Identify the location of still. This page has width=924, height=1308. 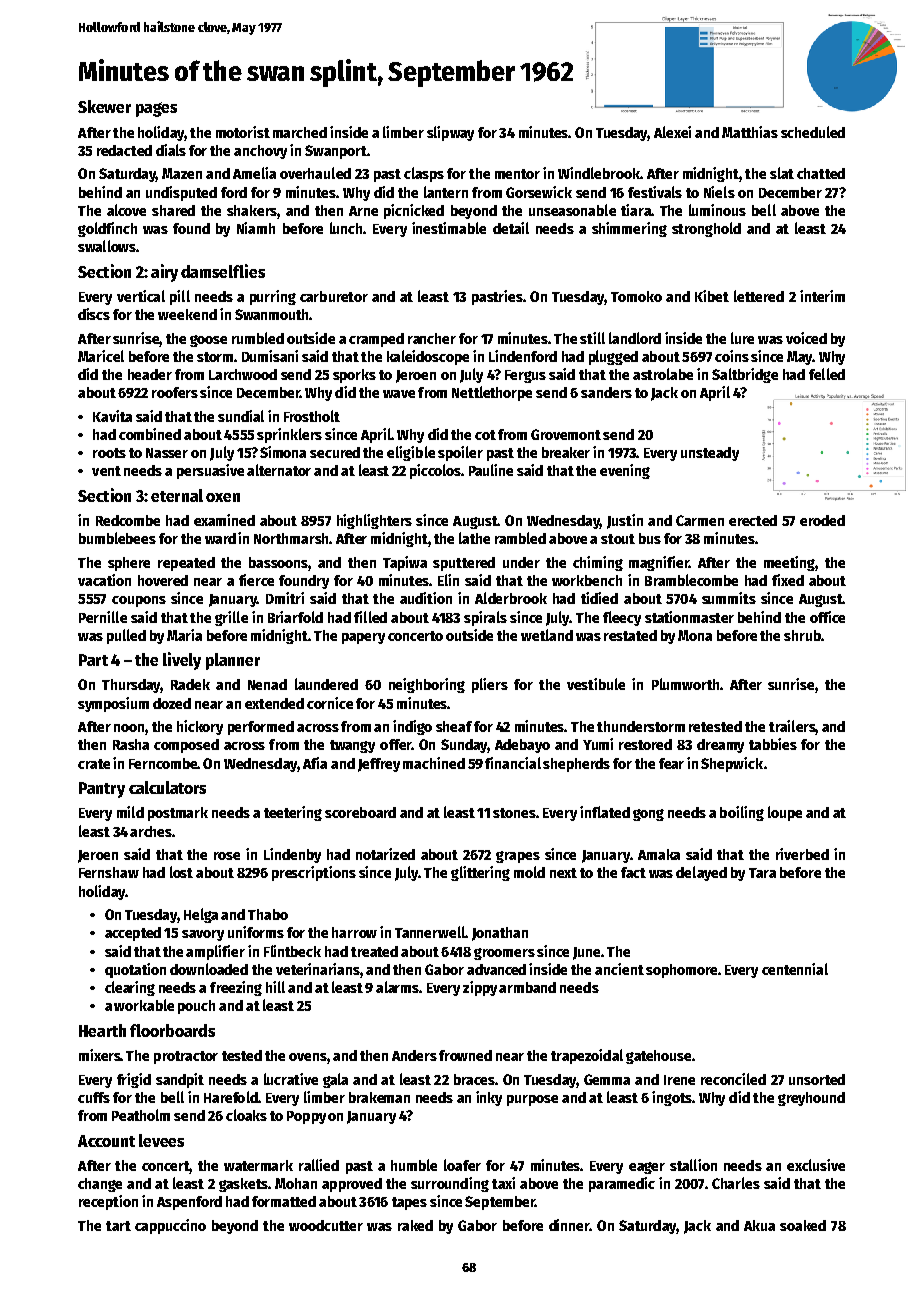
(592, 338).
